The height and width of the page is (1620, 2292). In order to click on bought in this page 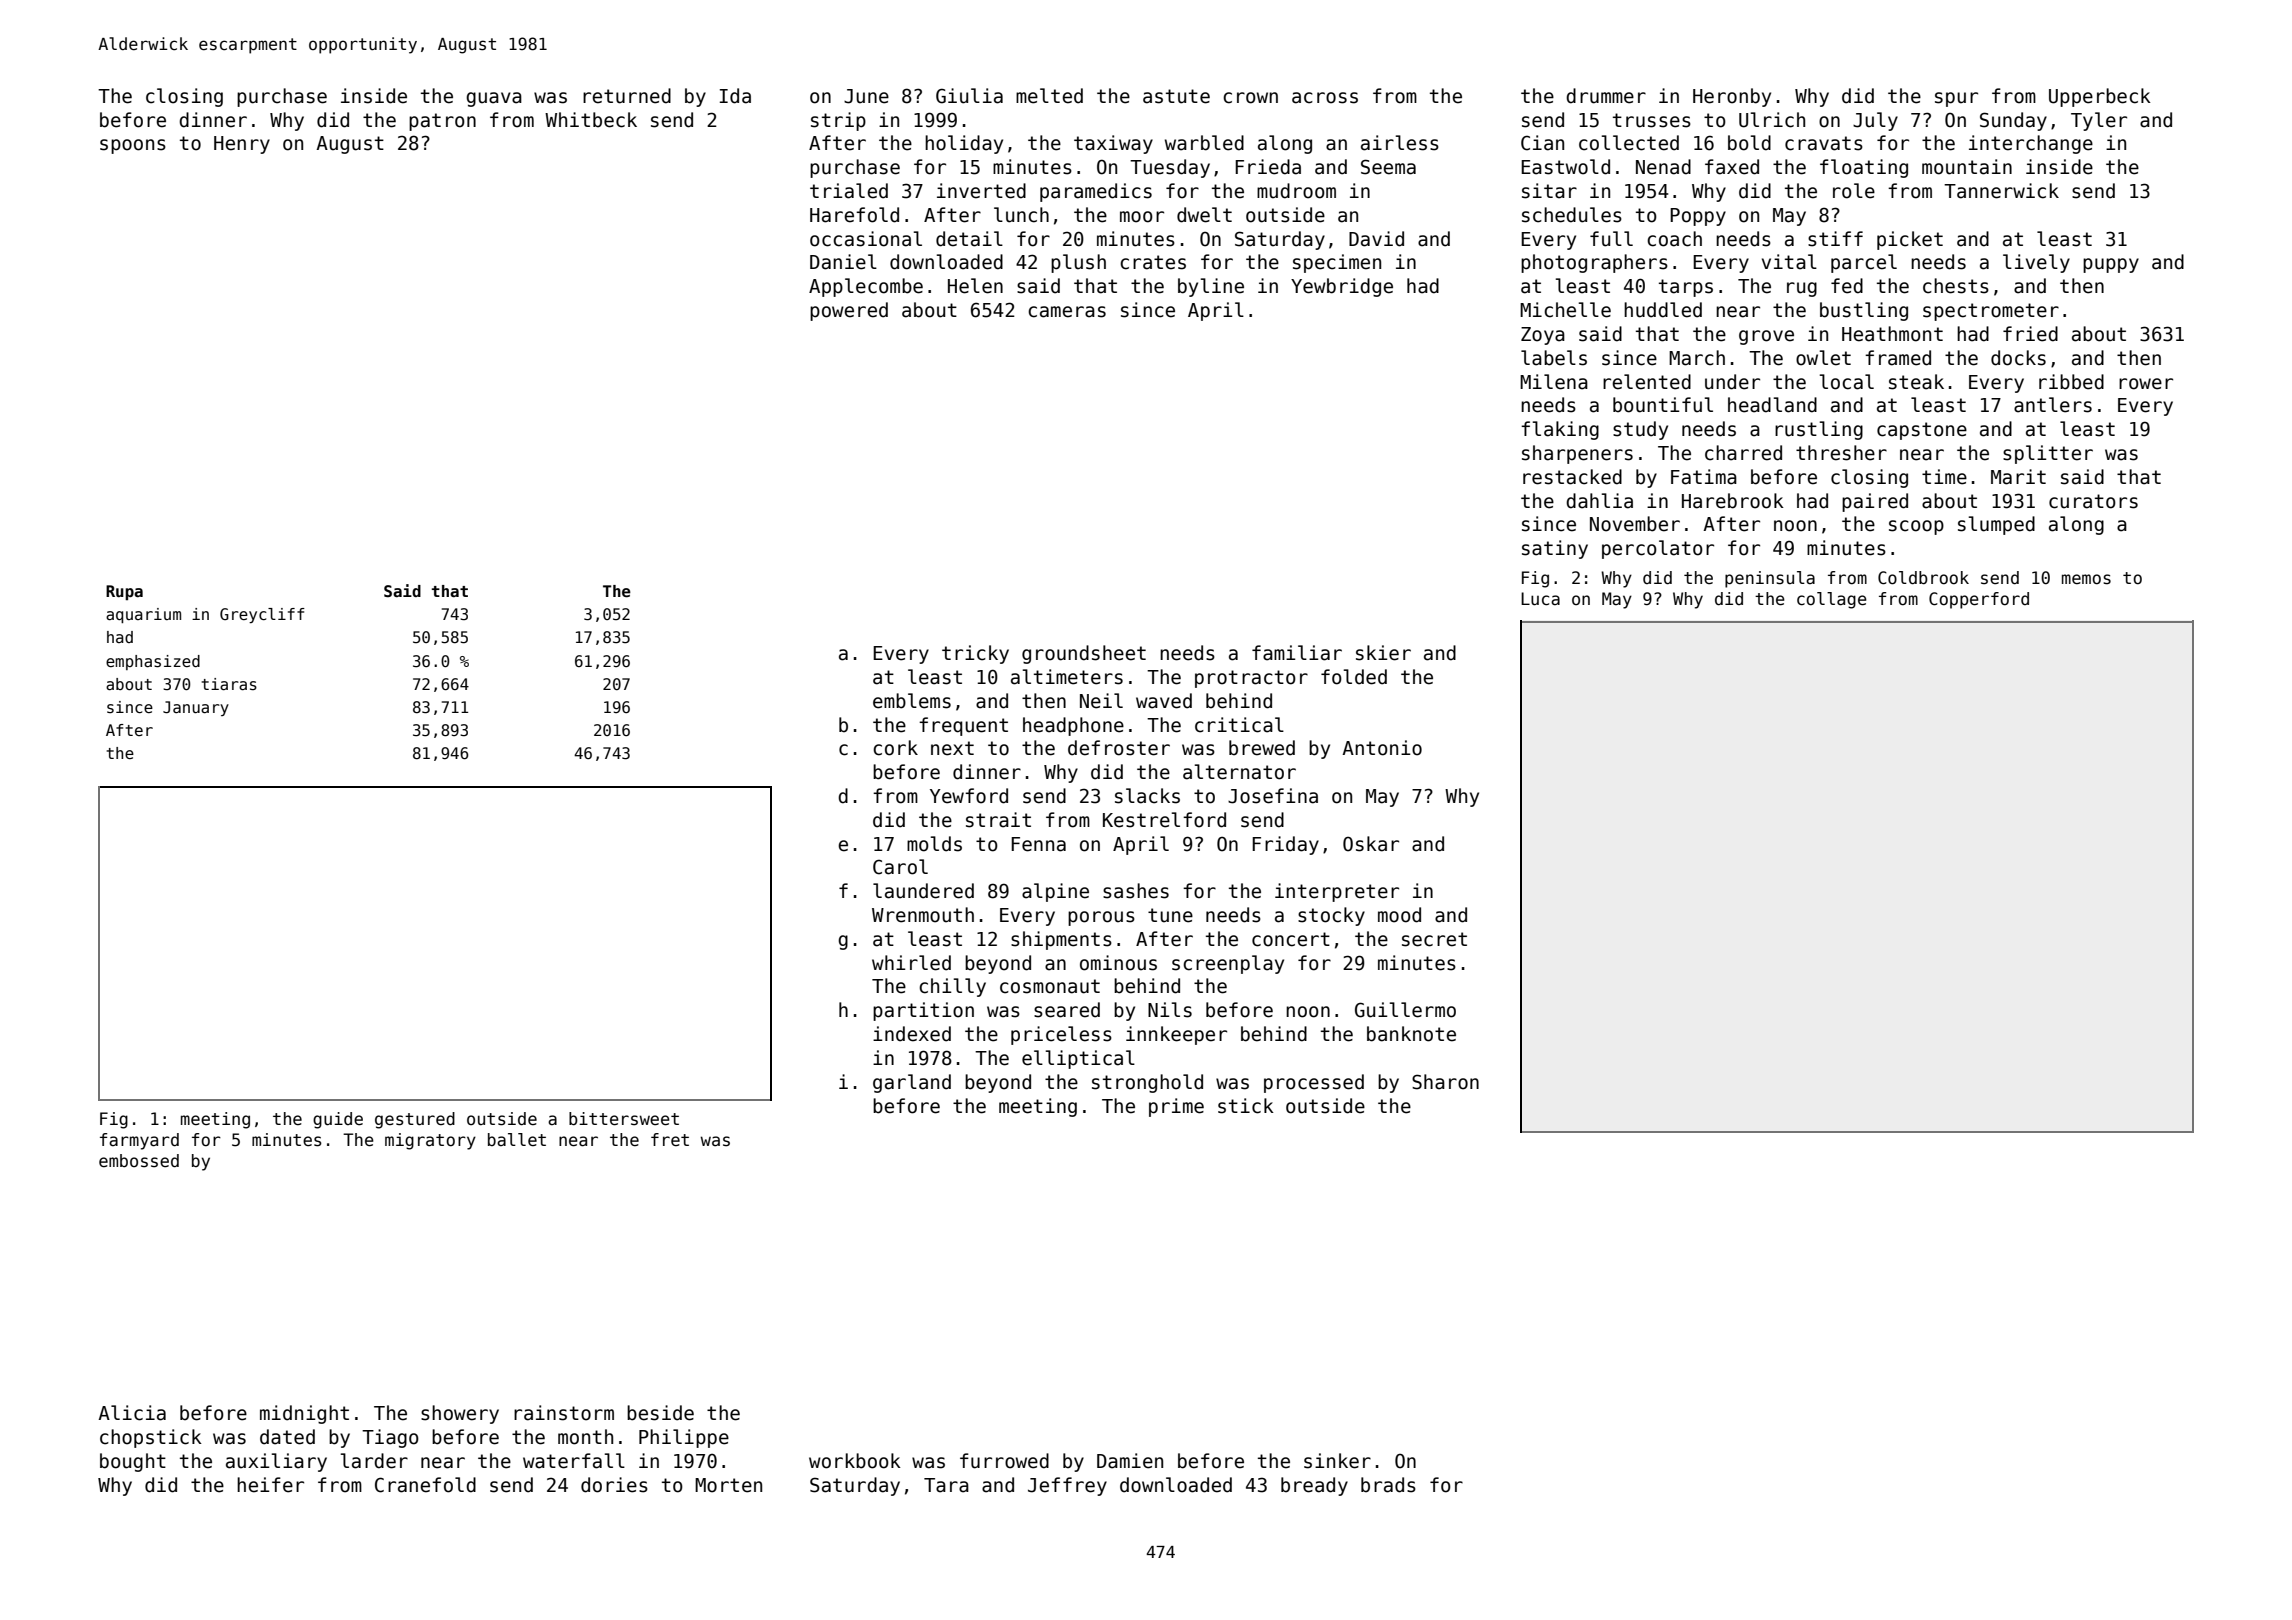, I will do `click(133, 1462)`.
